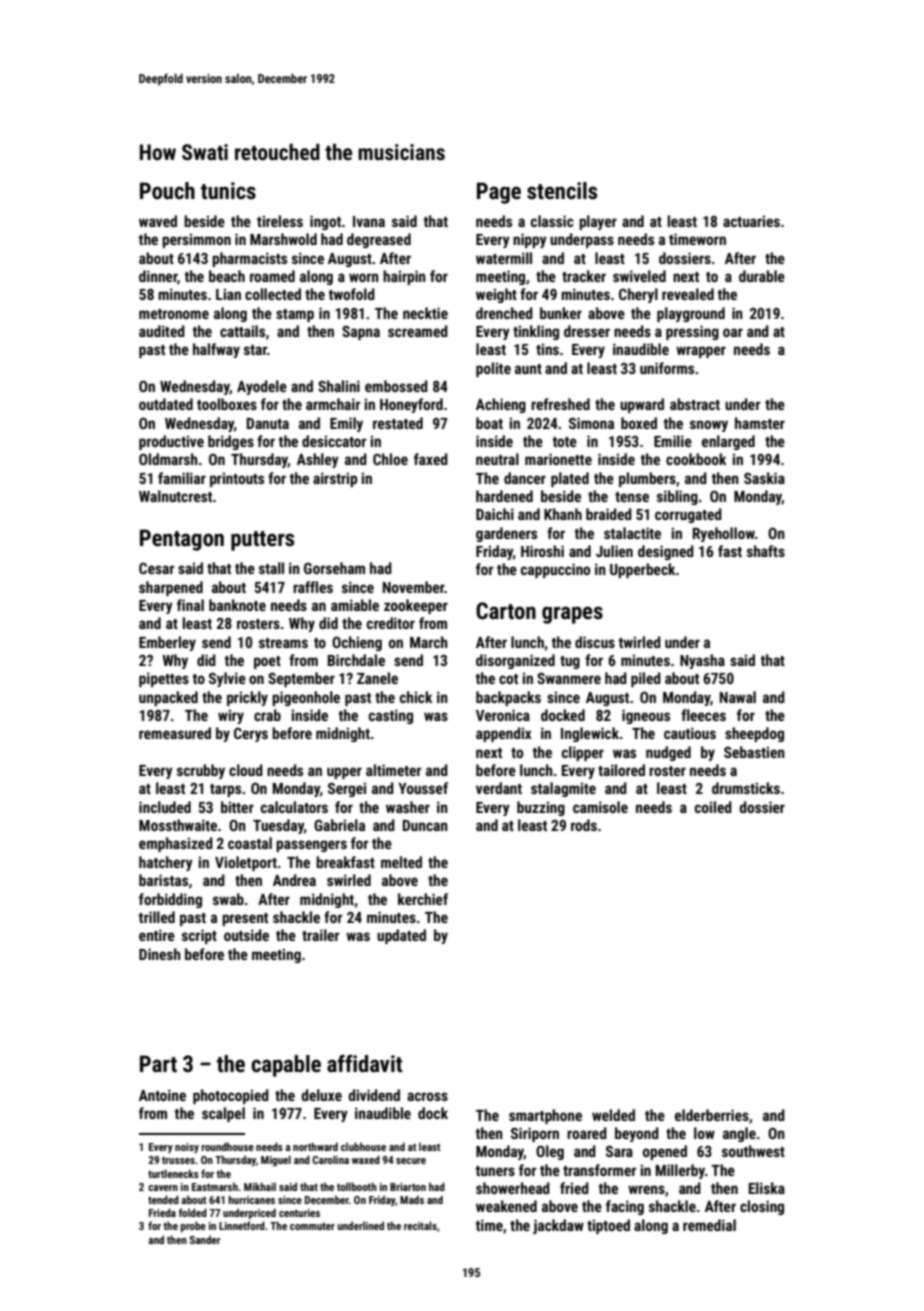 This document has width=924, height=1311. I want to click on tracker, so click(584, 276).
